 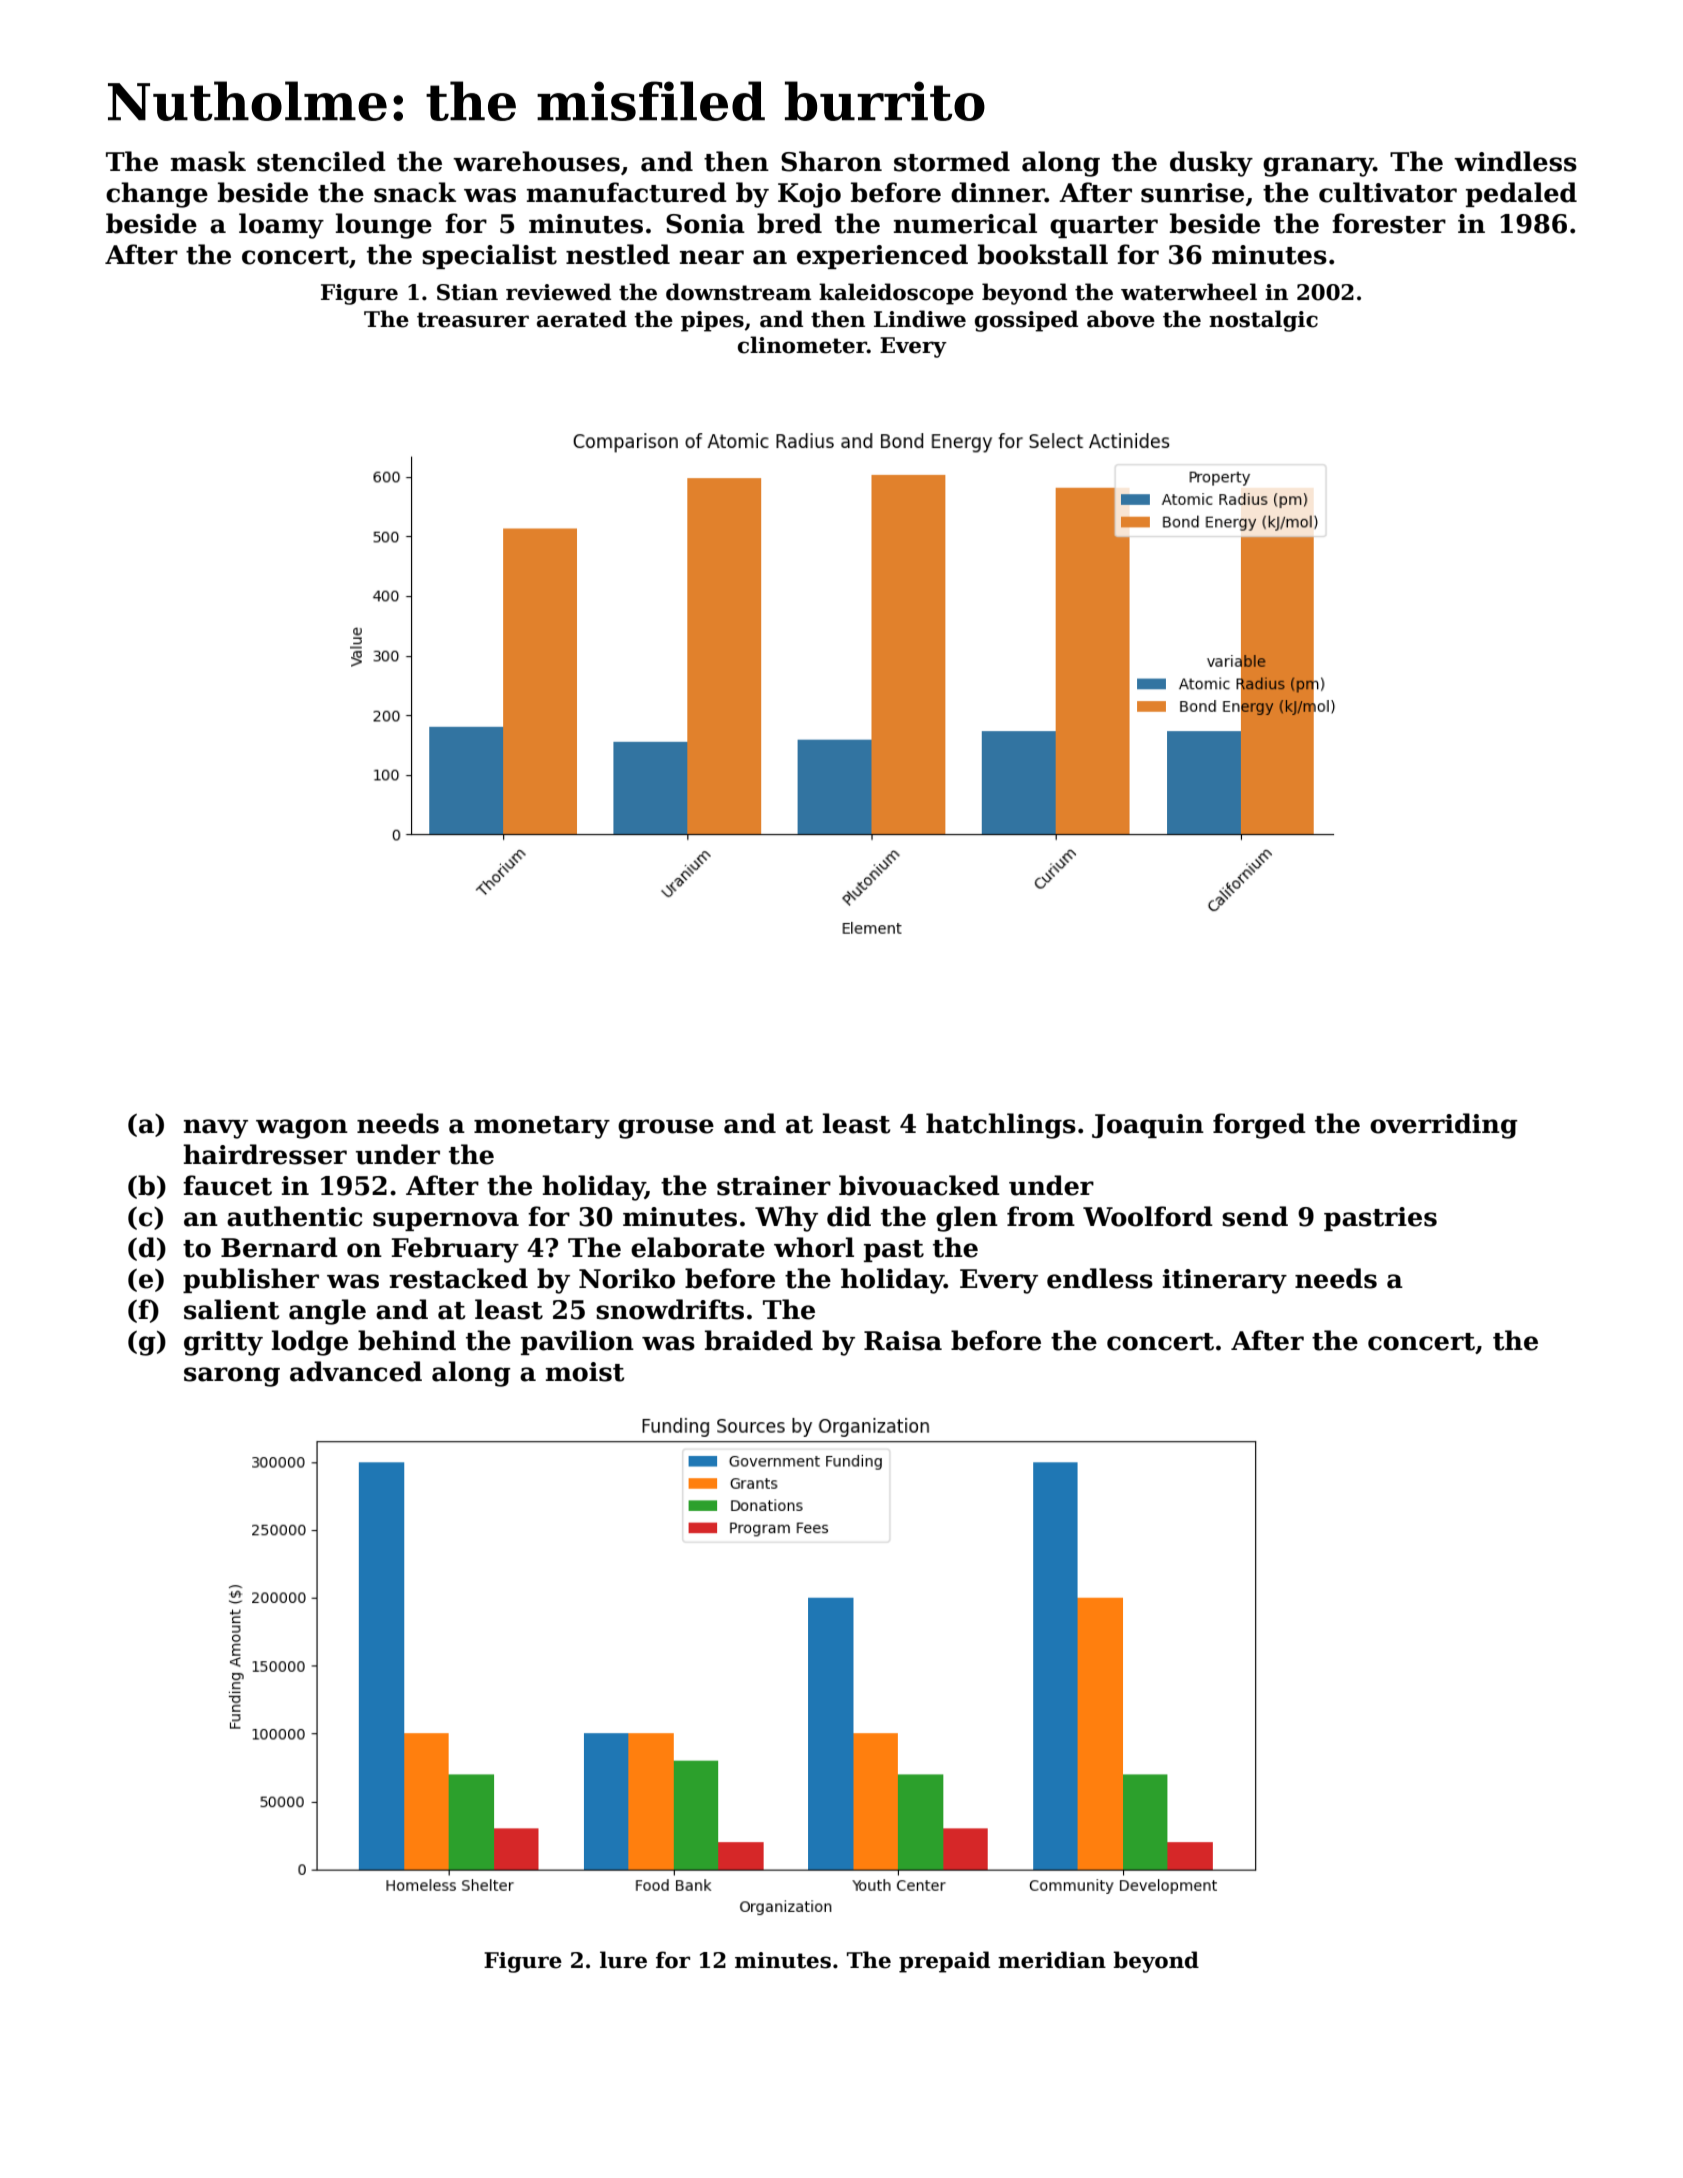 What do you see at coordinates (1052, 1960) in the image?
I see `meridian` at bounding box center [1052, 1960].
